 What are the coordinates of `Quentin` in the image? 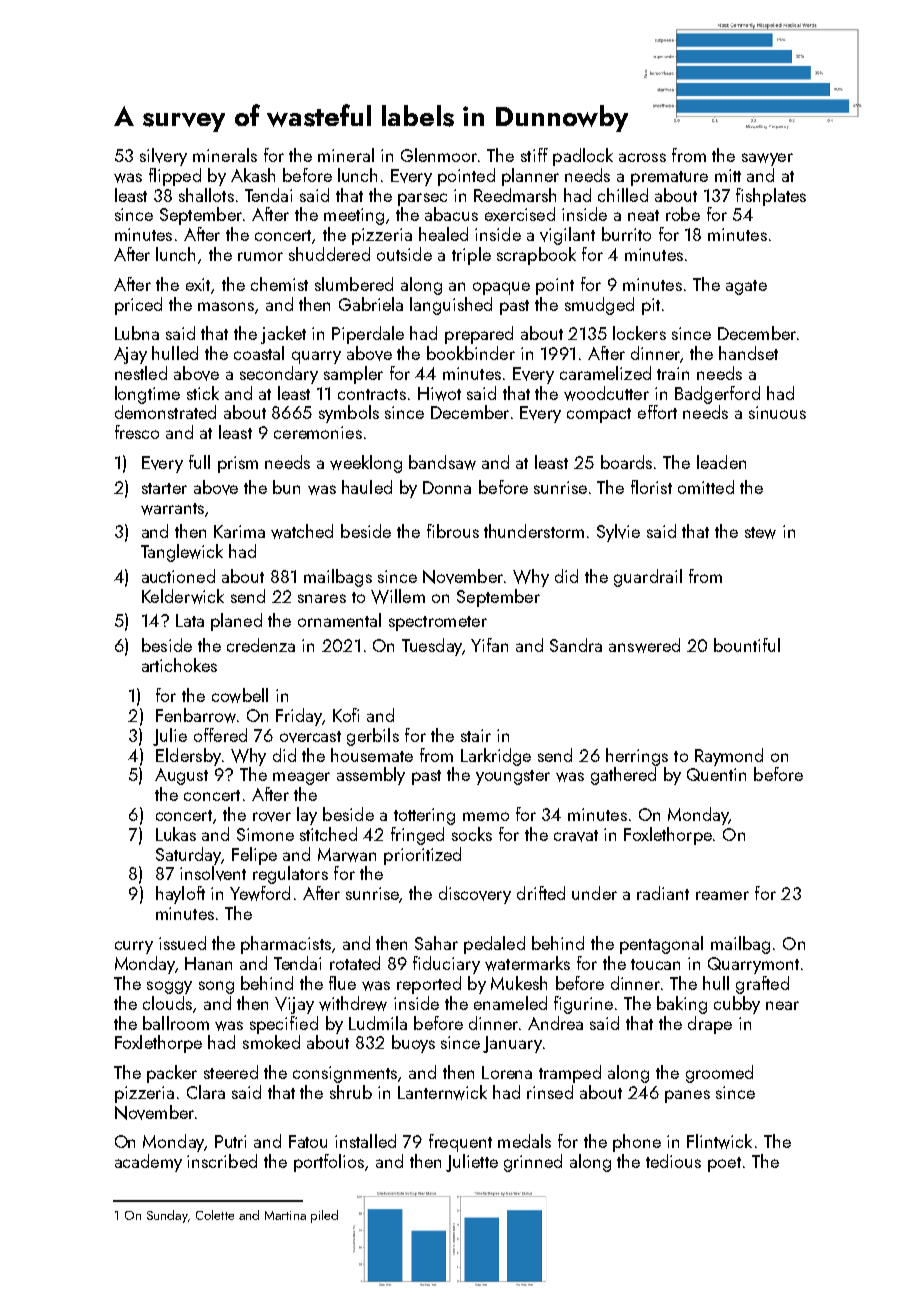 It's located at (716, 774).
